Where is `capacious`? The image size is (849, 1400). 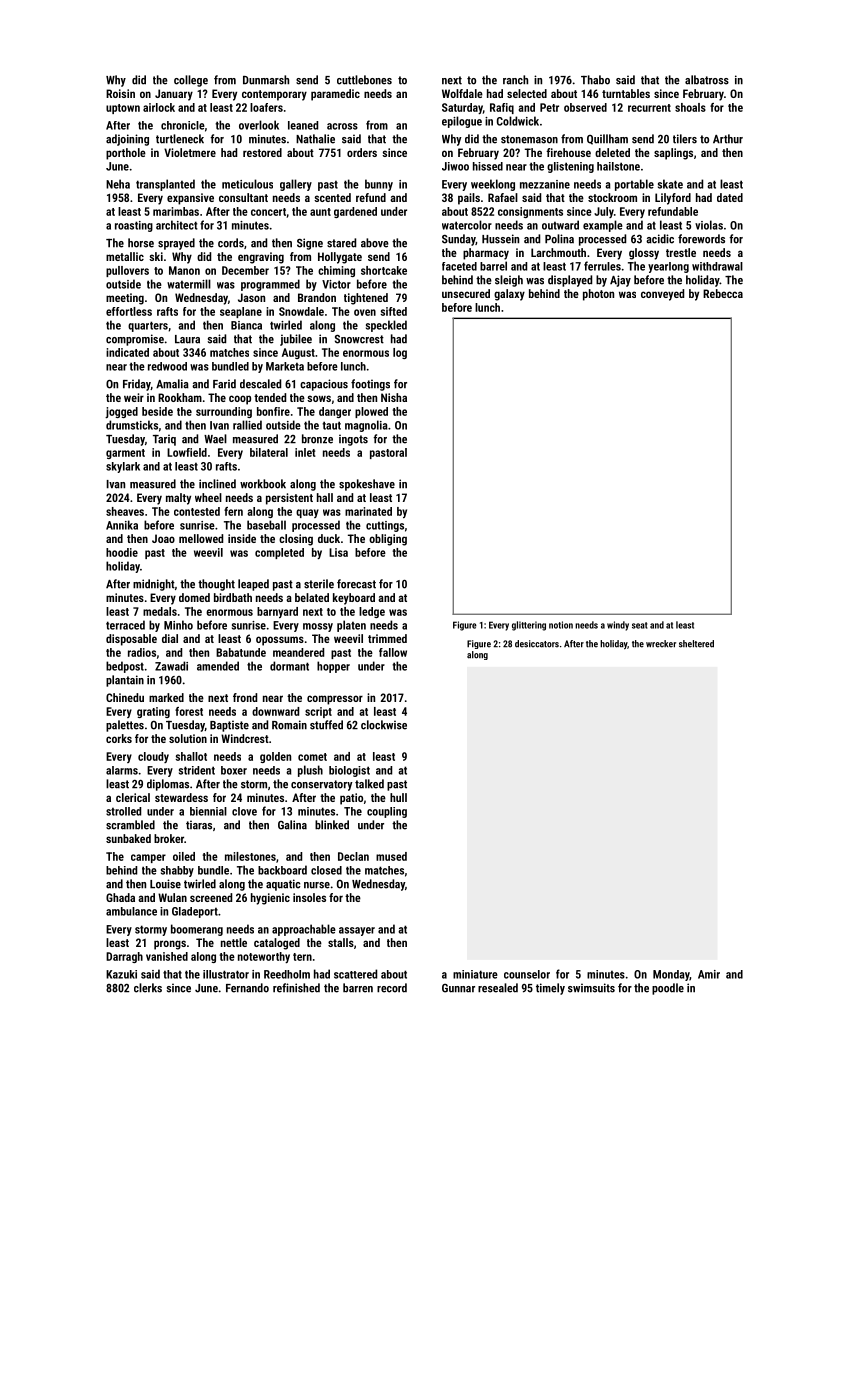 capacious is located at coordinates (324, 385).
